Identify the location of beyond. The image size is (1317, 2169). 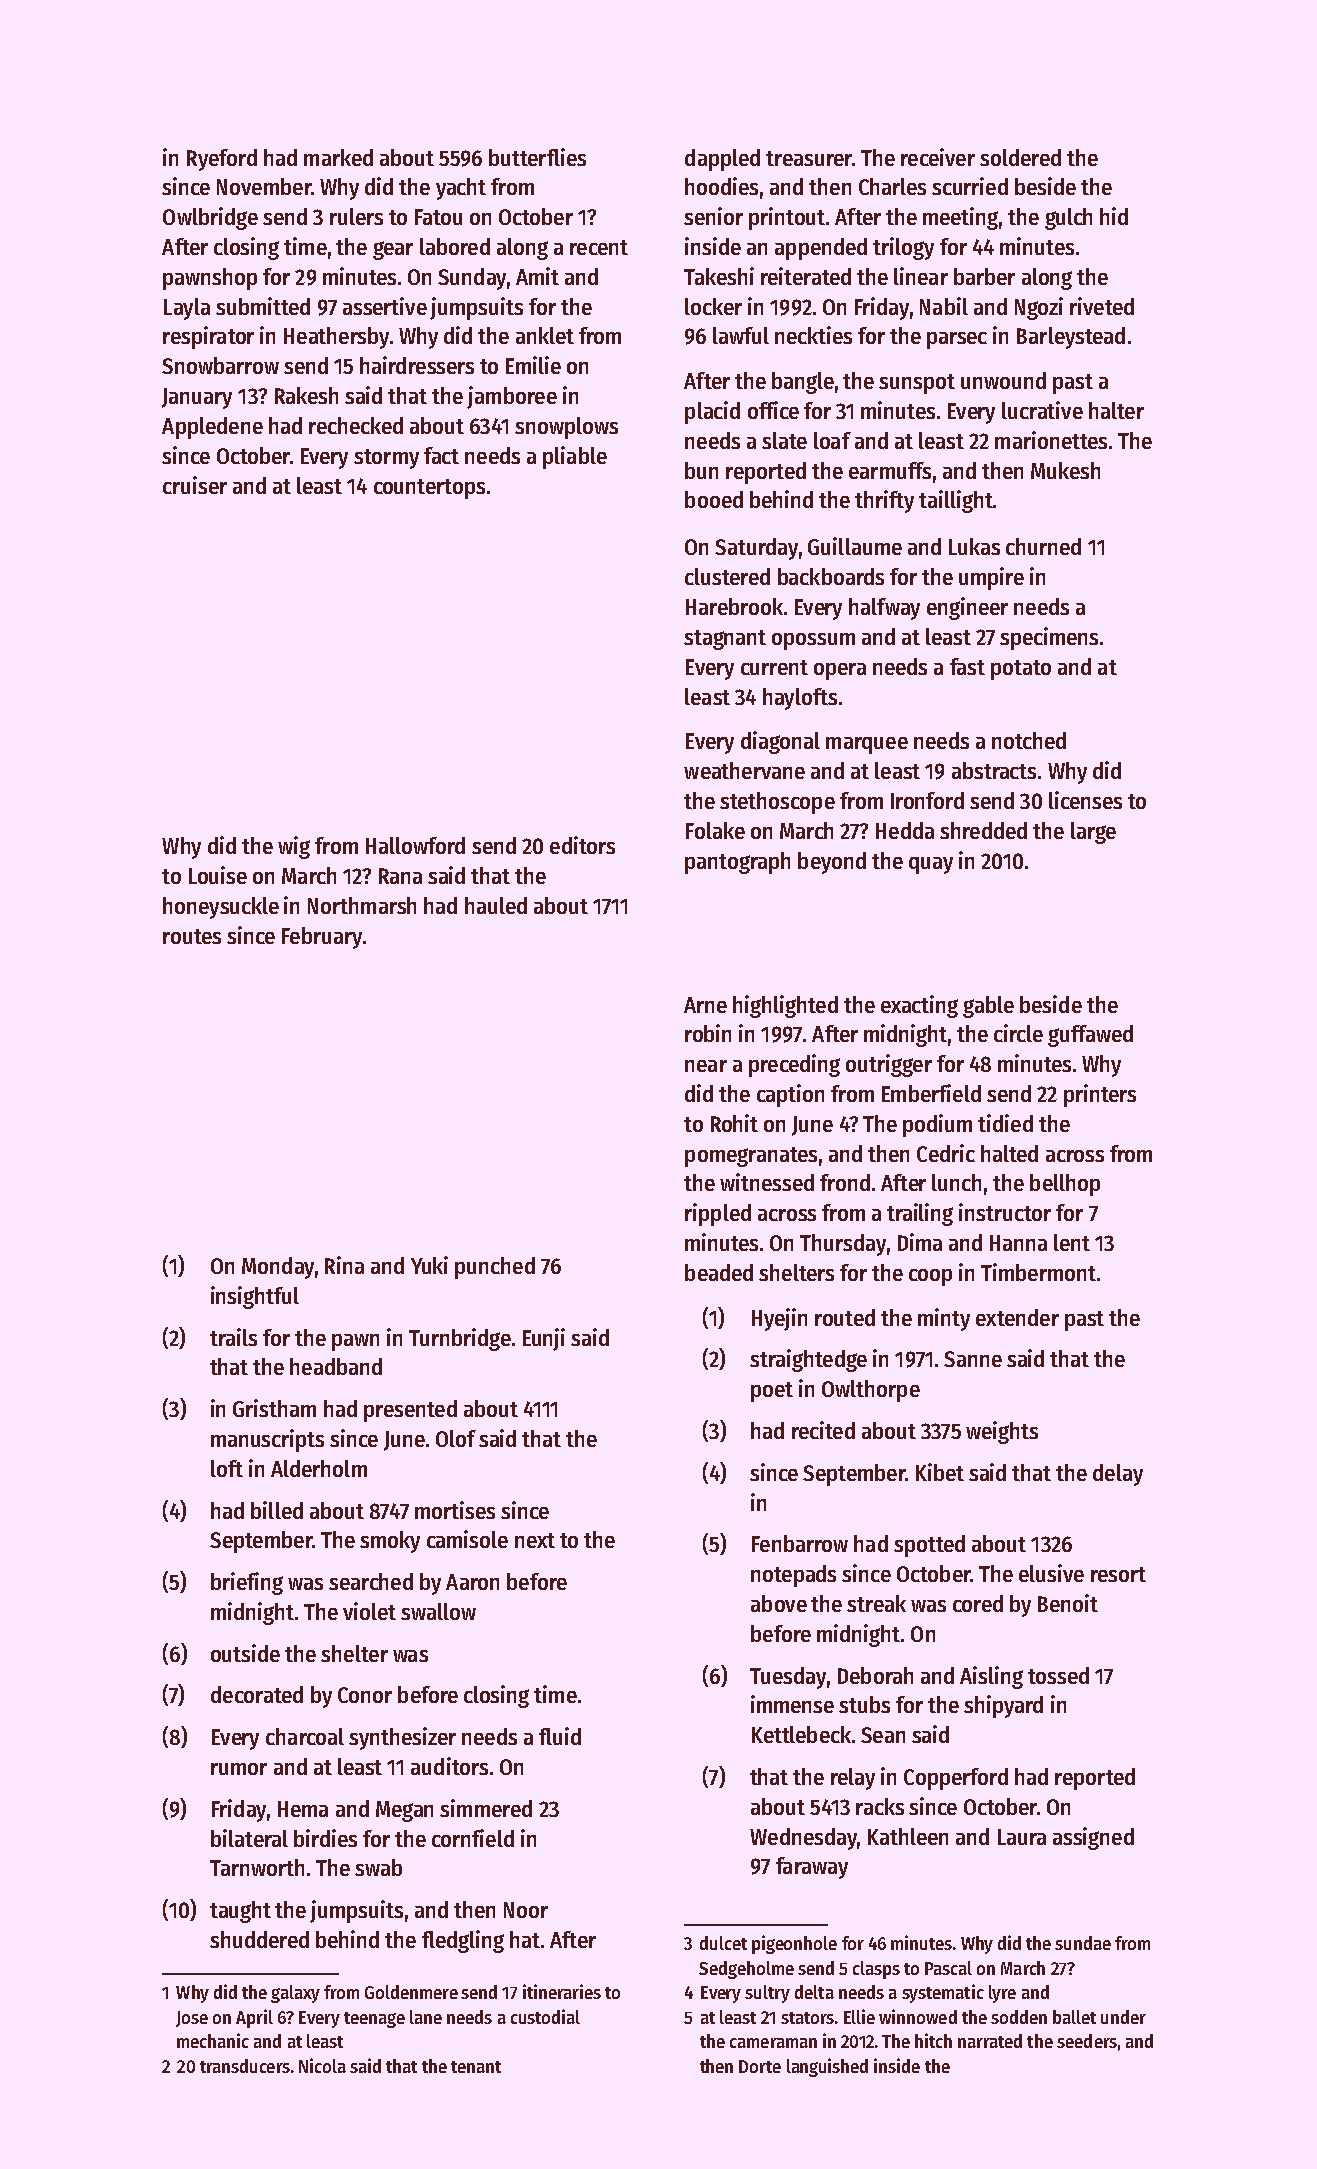
(832, 863).
